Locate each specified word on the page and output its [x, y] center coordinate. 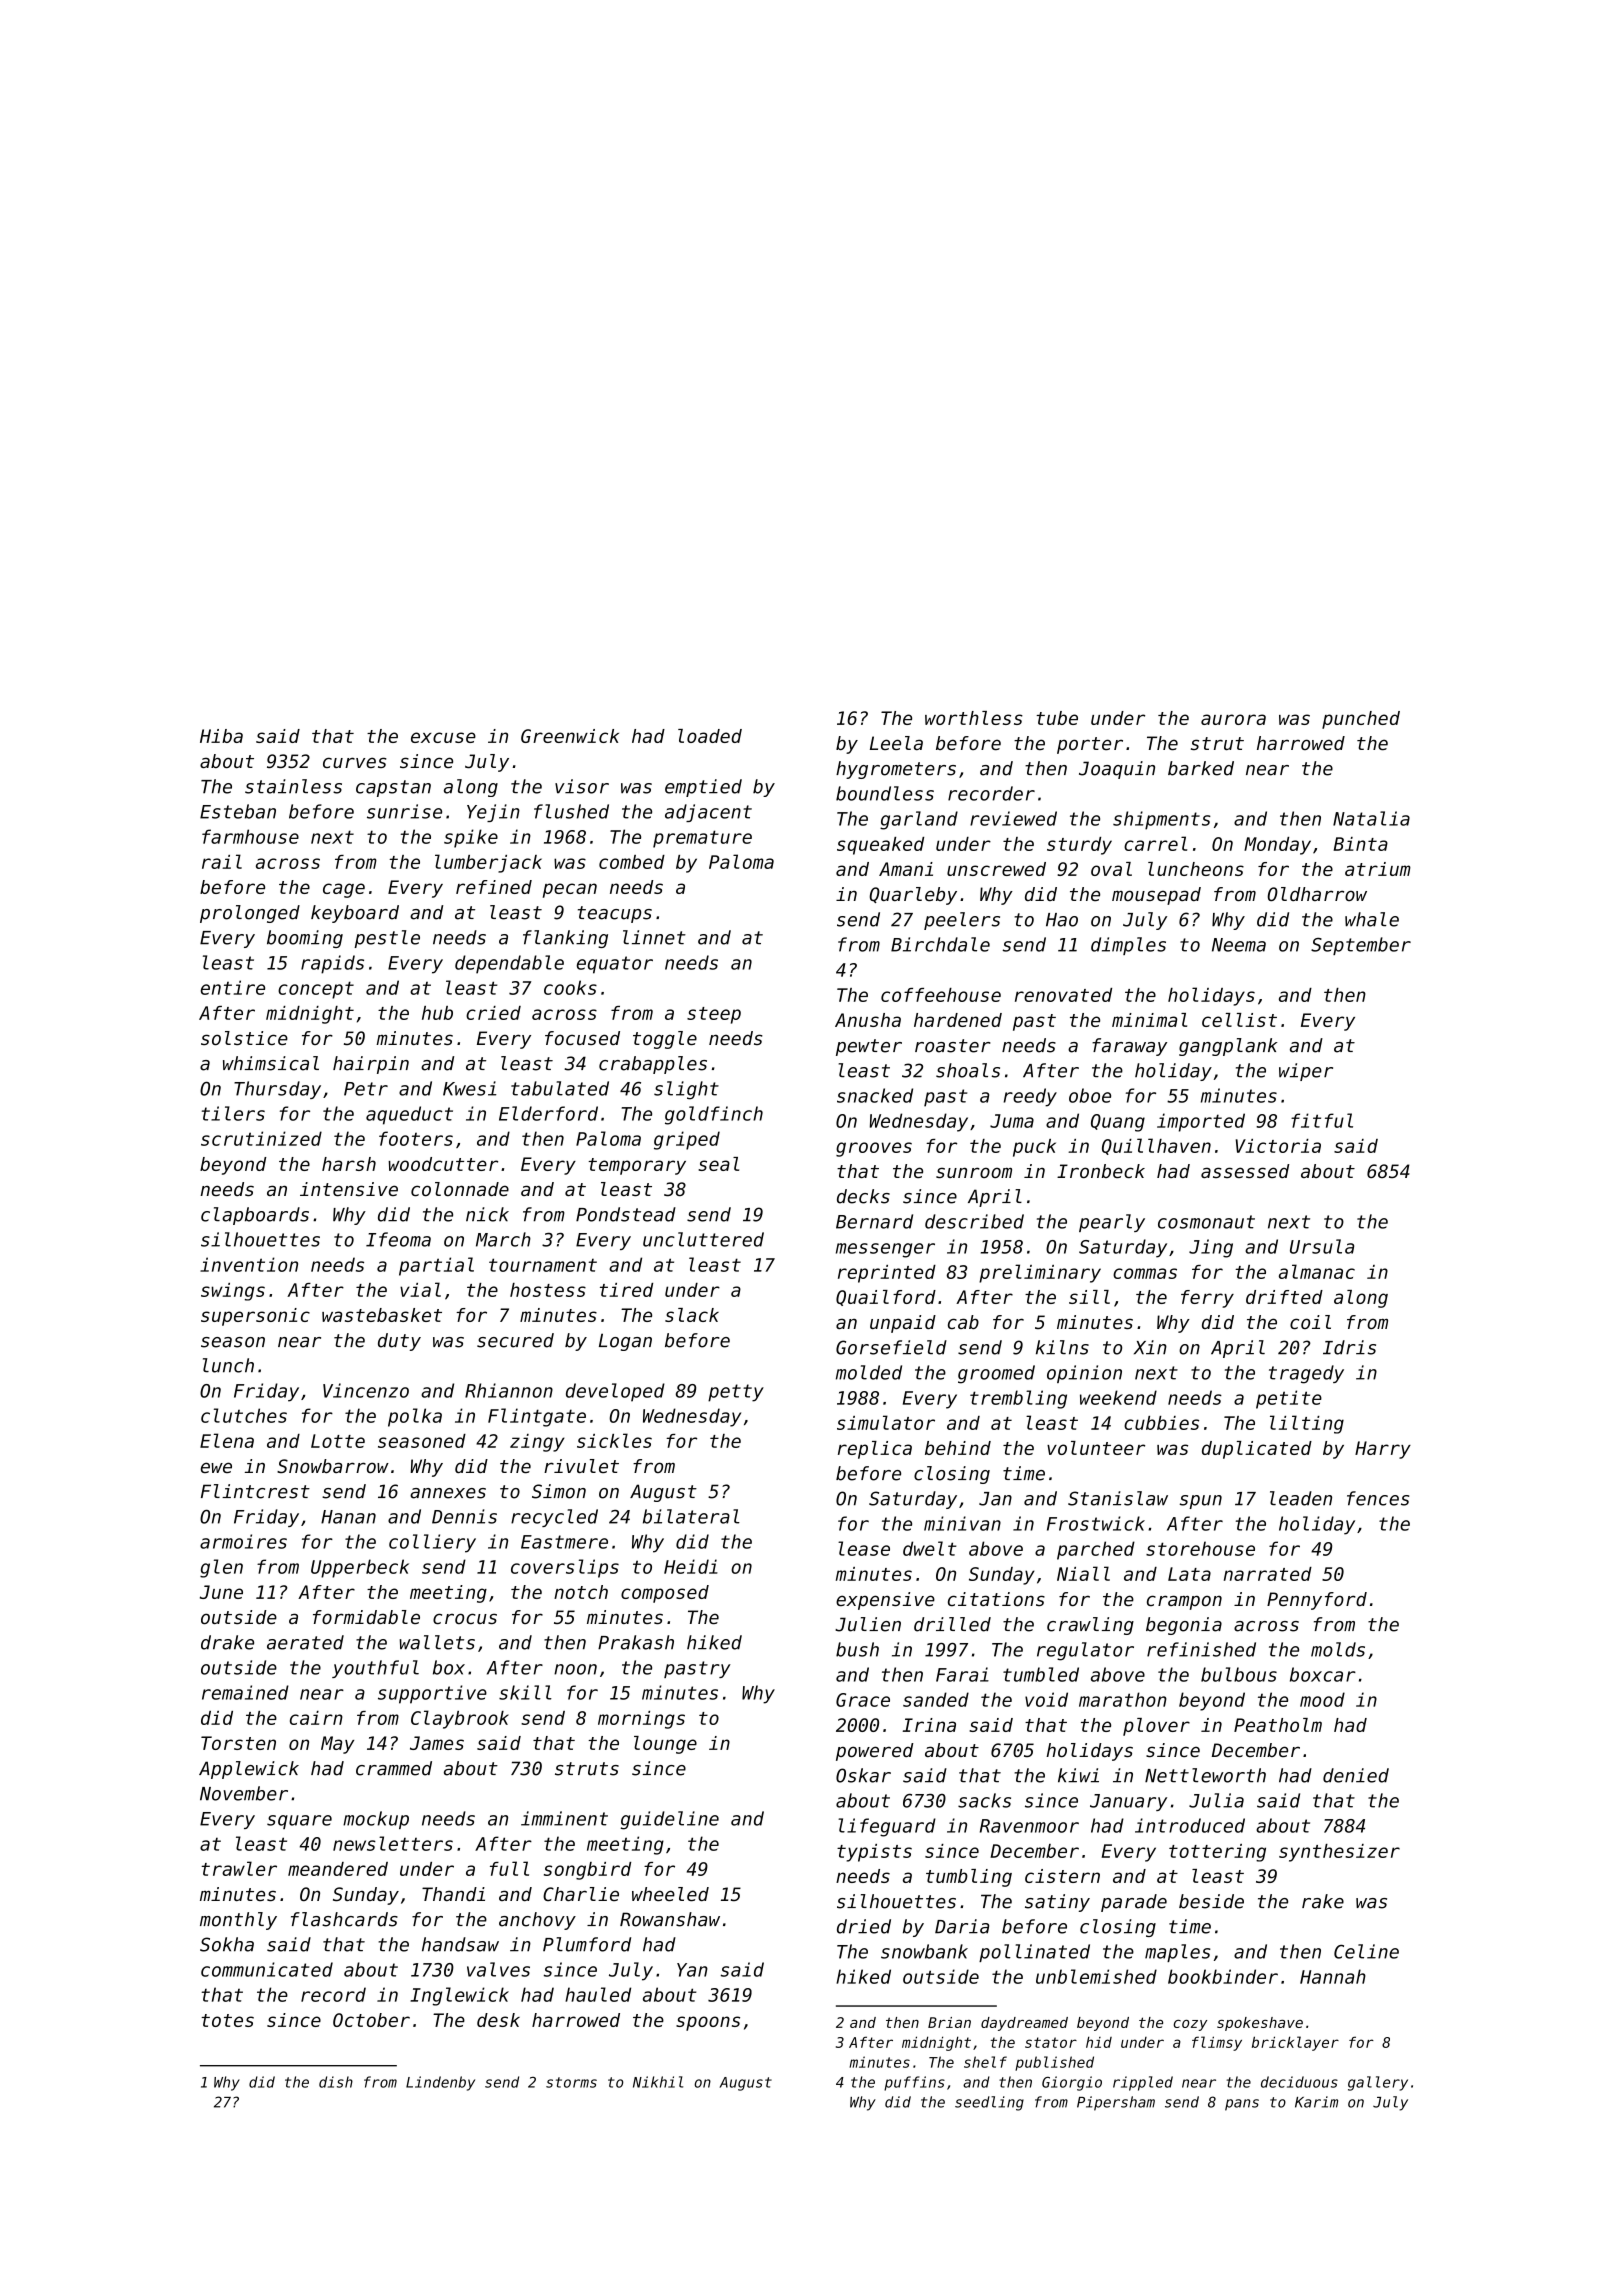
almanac [1317, 1271]
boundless [885, 793]
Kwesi [470, 1088]
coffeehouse [941, 995]
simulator [886, 1422]
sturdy [1079, 846]
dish [336, 2082]
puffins [914, 2083]
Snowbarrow [333, 1466]
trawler [239, 1868]
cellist [1239, 1020]
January [1128, 1802]
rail [222, 861]
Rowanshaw [670, 1919]
